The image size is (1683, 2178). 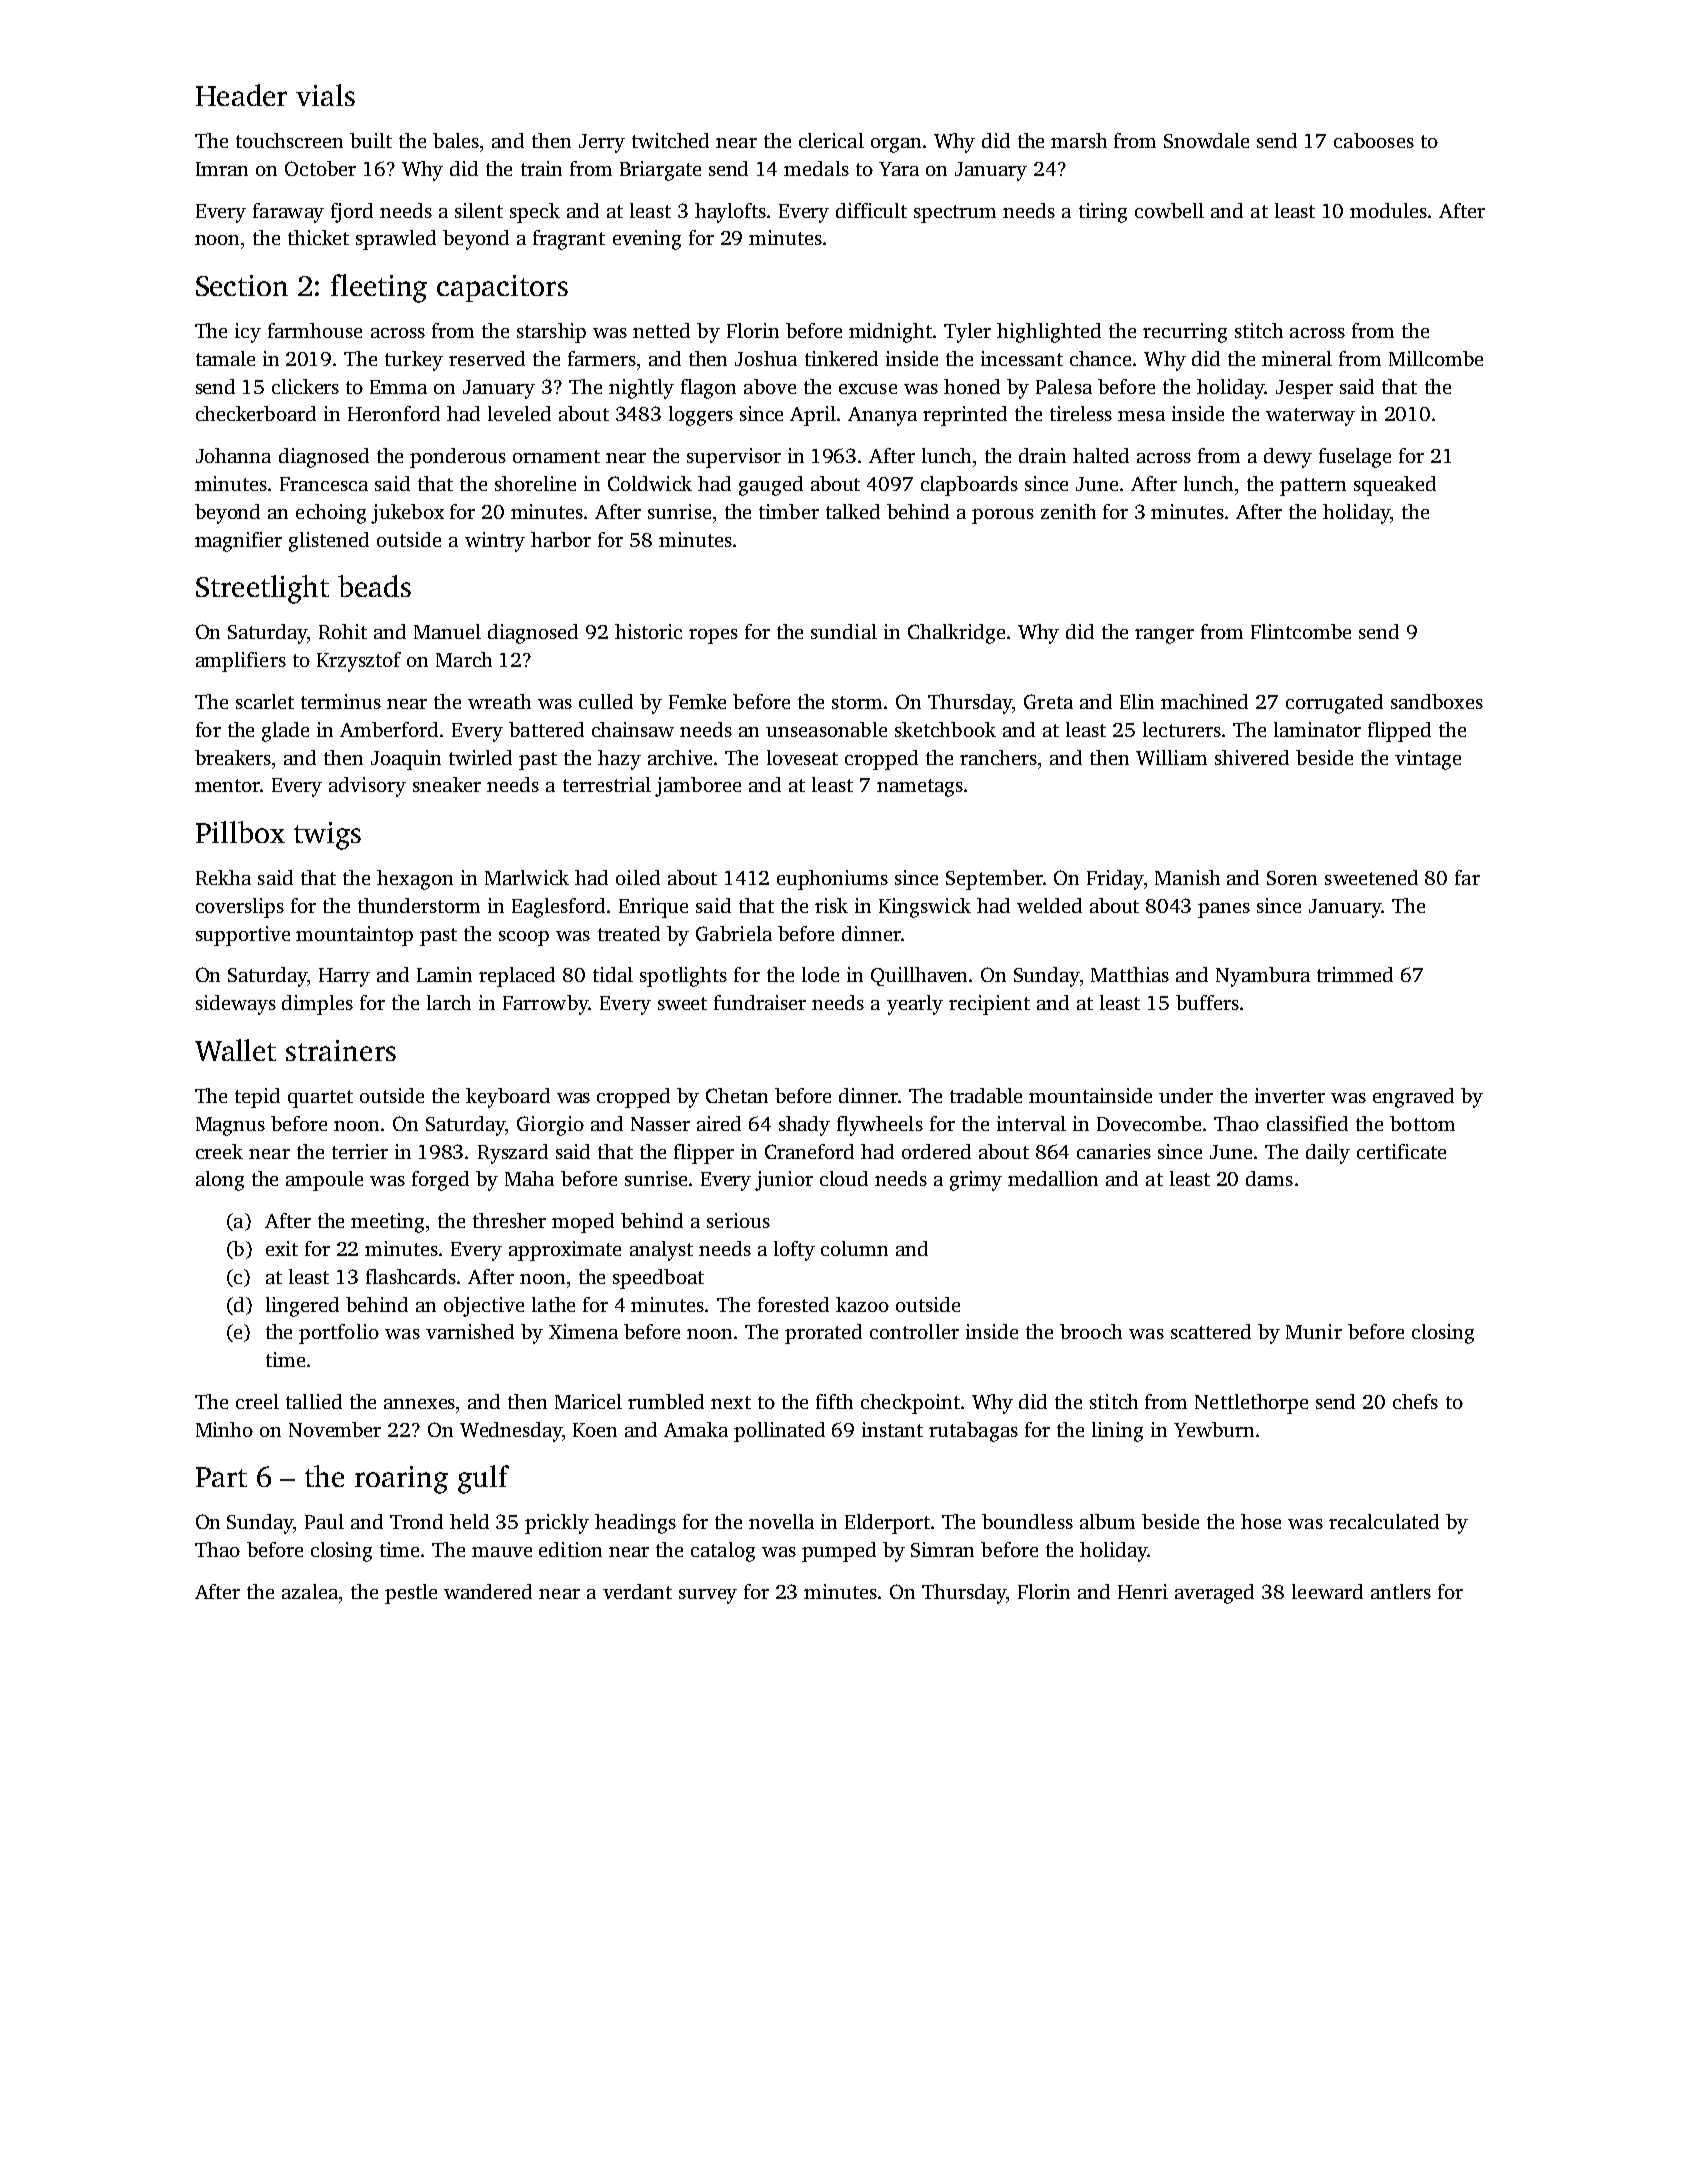 What do you see at coordinates (708, 1596) in the screenshot?
I see `survey` at bounding box center [708, 1596].
